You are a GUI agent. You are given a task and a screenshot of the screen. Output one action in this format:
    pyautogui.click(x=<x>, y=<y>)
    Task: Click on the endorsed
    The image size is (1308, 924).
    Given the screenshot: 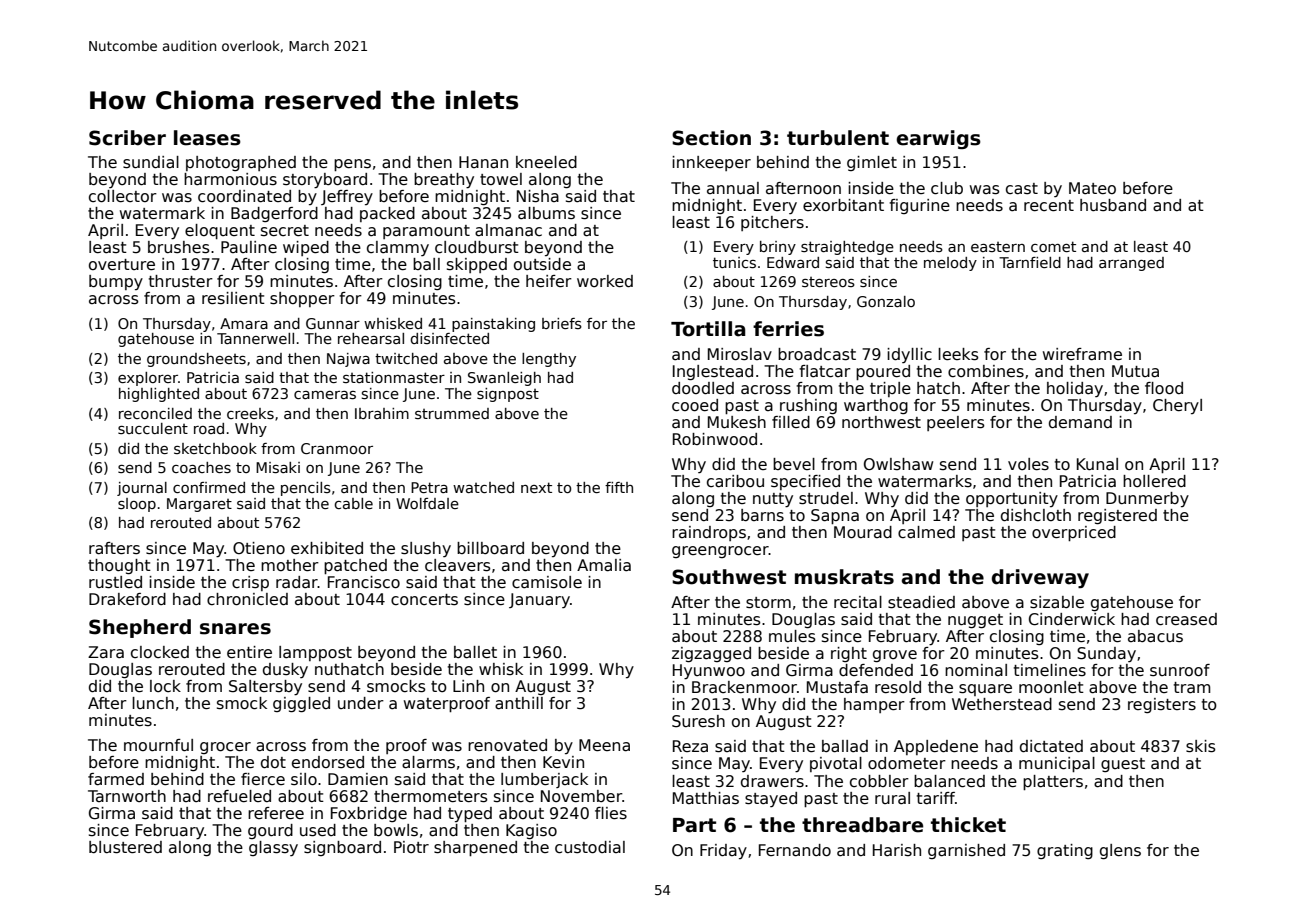 What is the action you would take?
    pyautogui.click(x=328, y=762)
